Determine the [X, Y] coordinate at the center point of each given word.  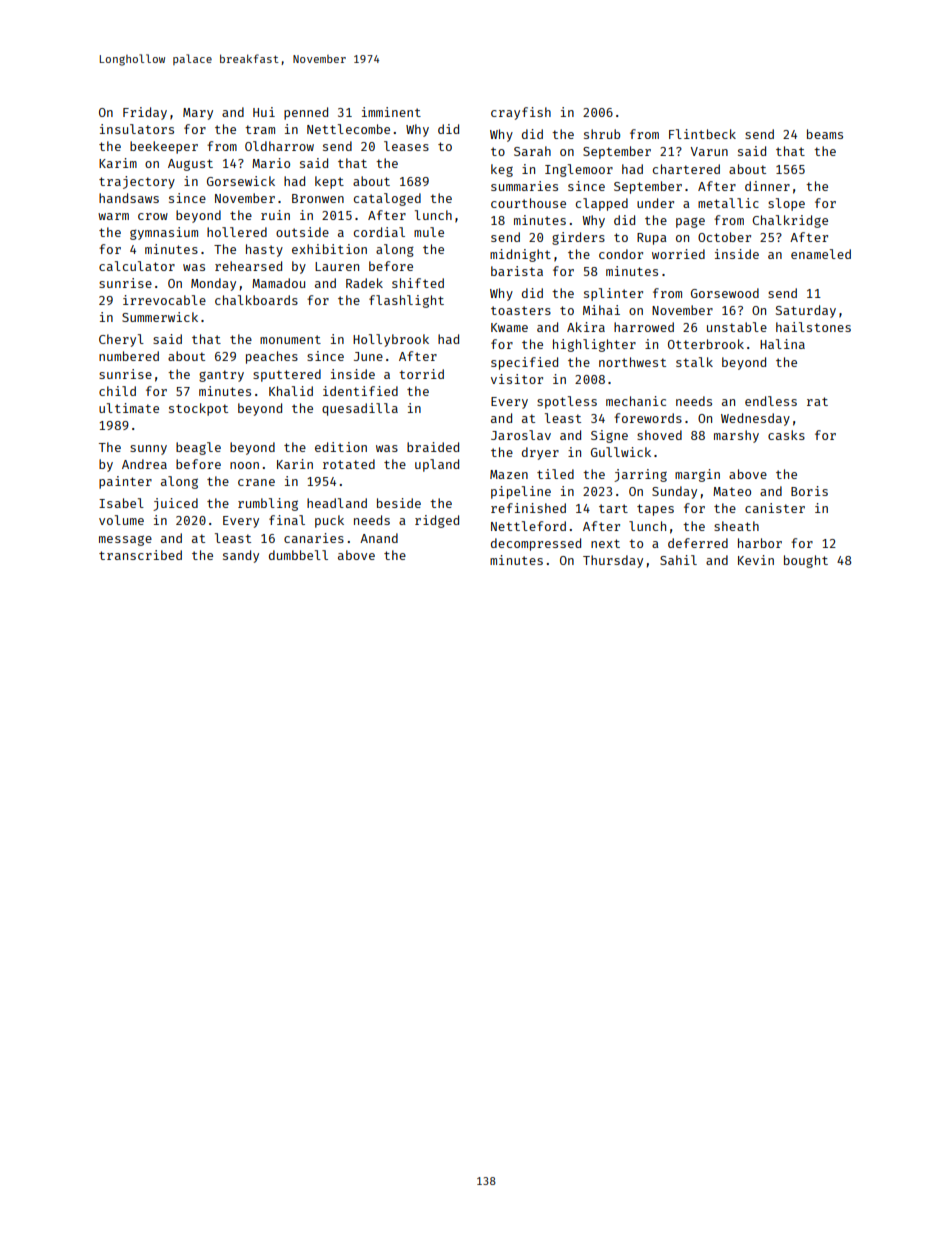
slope [786, 204]
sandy [241, 556]
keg [502, 170]
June [368, 356]
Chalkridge [790, 221]
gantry [221, 376]
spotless [567, 402]
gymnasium [164, 233]
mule [429, 232]
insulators [137, 129]
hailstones [813, 327]
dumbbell [298, 555]
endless [771, 401]
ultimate [129, 408]
